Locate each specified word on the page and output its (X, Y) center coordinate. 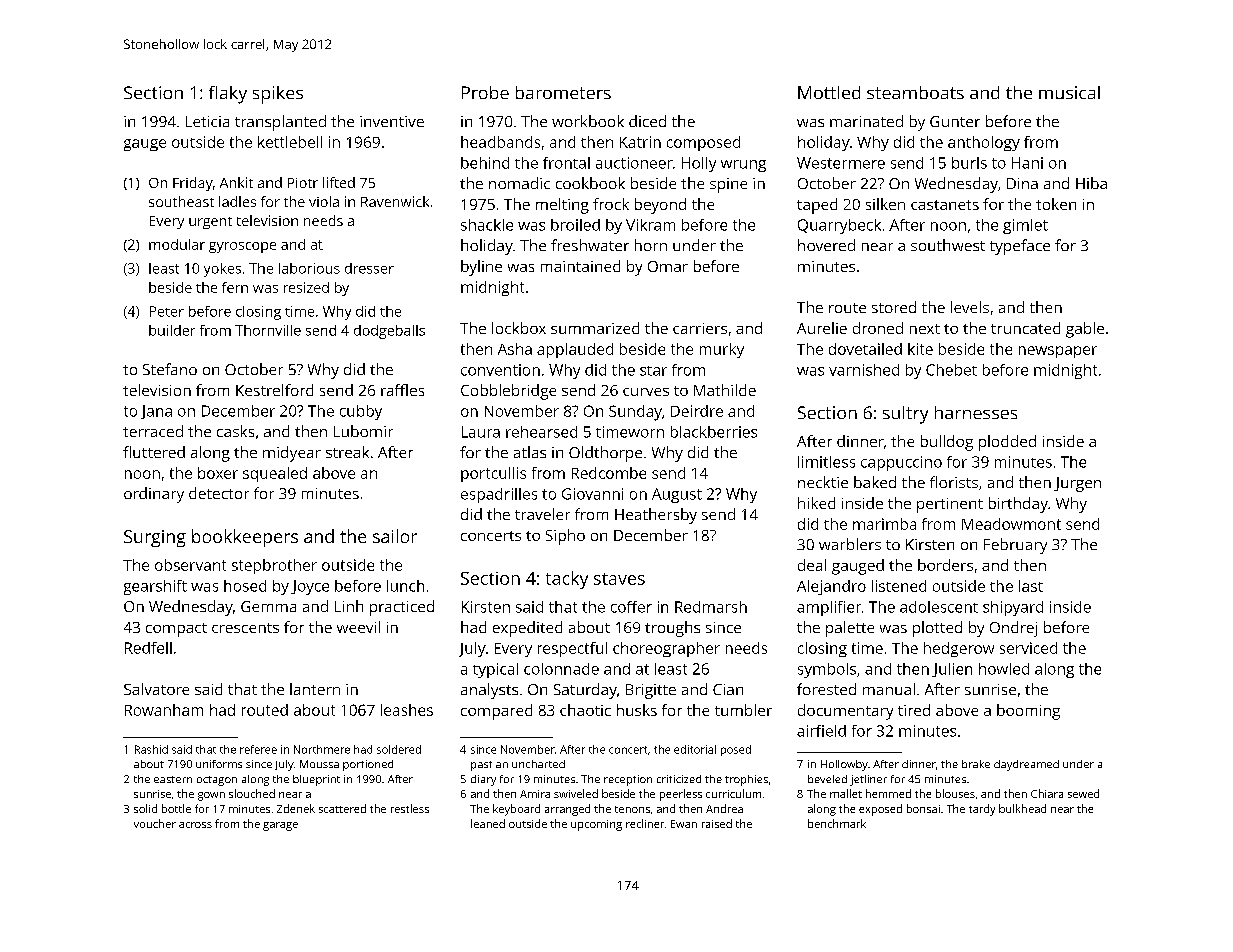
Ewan (684, 824)
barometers (563, 92)
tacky (567, 580)
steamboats (915, 92)
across (195, 825)
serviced (1028, 648)
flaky (228, 95)
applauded (575, 350)
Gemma (268, 606)
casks (235, 431)
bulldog (947, 443)
